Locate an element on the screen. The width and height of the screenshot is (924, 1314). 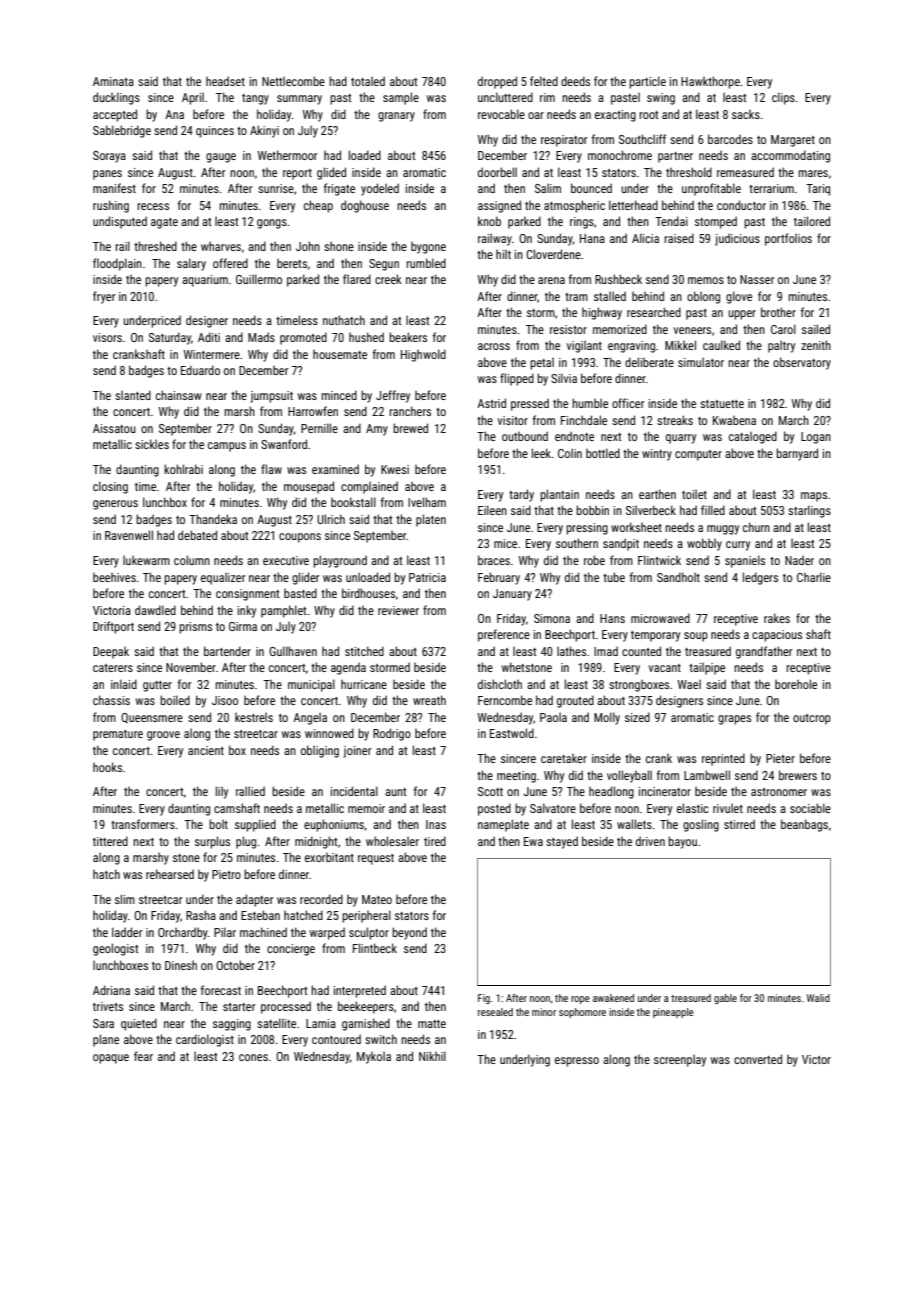
Paola is located at coordinates (553, 717).
